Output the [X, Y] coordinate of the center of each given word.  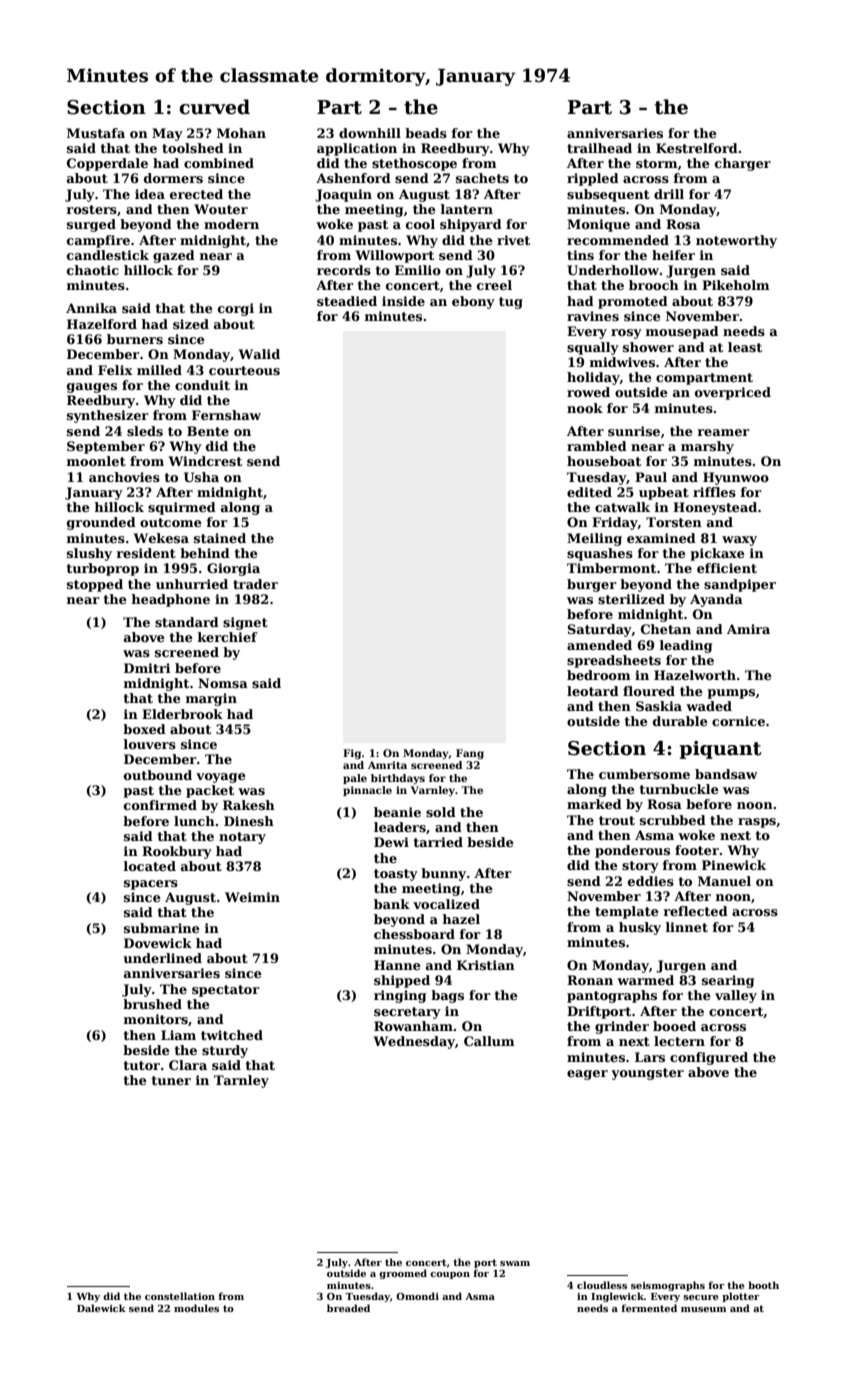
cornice [738, 721]
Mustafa [96, 133]
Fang [470, 754]
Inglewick [617, 1297]
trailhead [599, 148]
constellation [180, 1296]
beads [426, 133]
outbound [158, 775]
